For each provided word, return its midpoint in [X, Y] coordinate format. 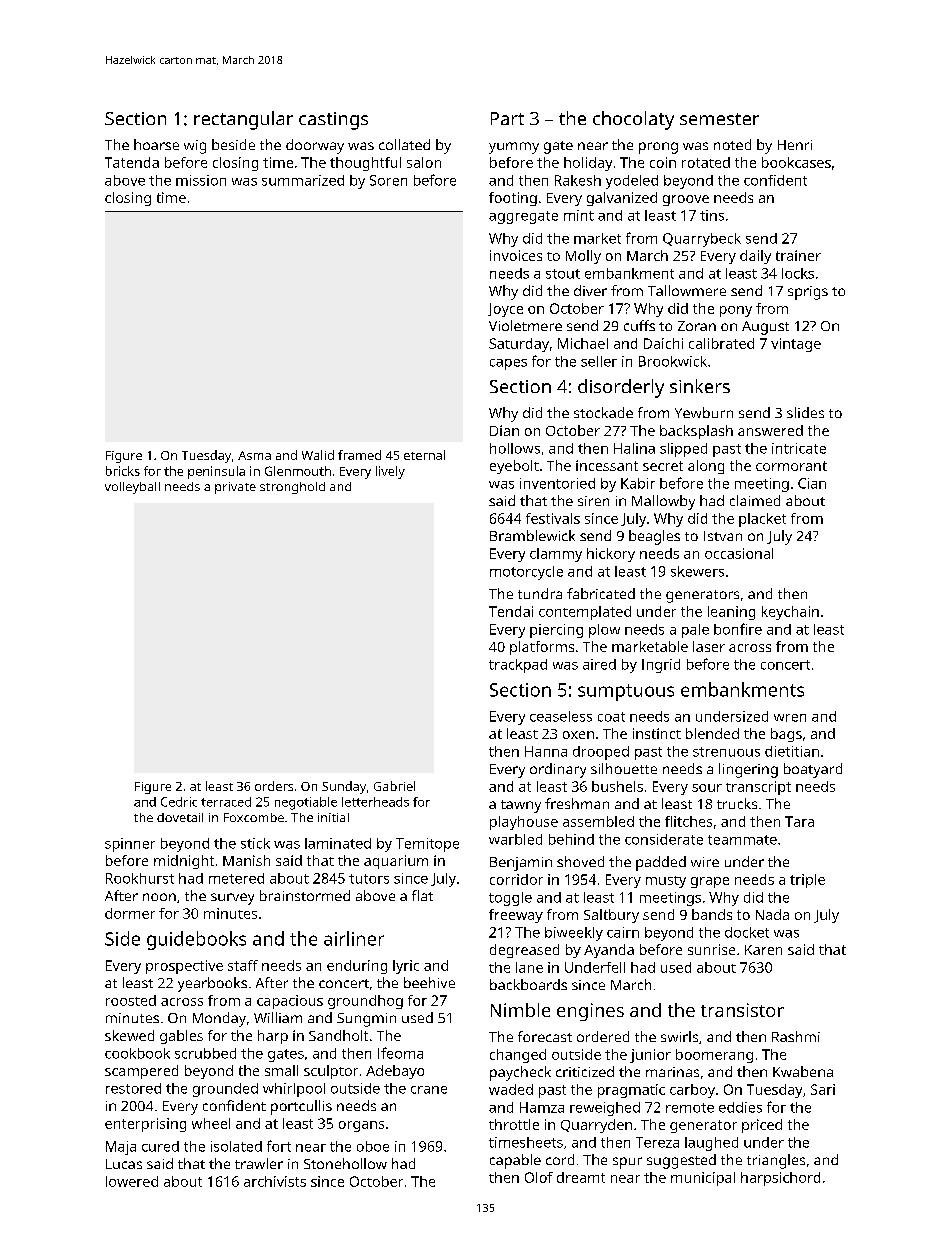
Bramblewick [532, 535]
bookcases [796, 162]
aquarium [396, 862]
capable [515, 1161]
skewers [697, 571]
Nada [772, 914]
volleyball [132, 488]
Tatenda [132, 162]
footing [513, 199]
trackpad [518, 666]
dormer [130, 913]
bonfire [738, 629]
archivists [275, 1181]
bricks [123, 471]
